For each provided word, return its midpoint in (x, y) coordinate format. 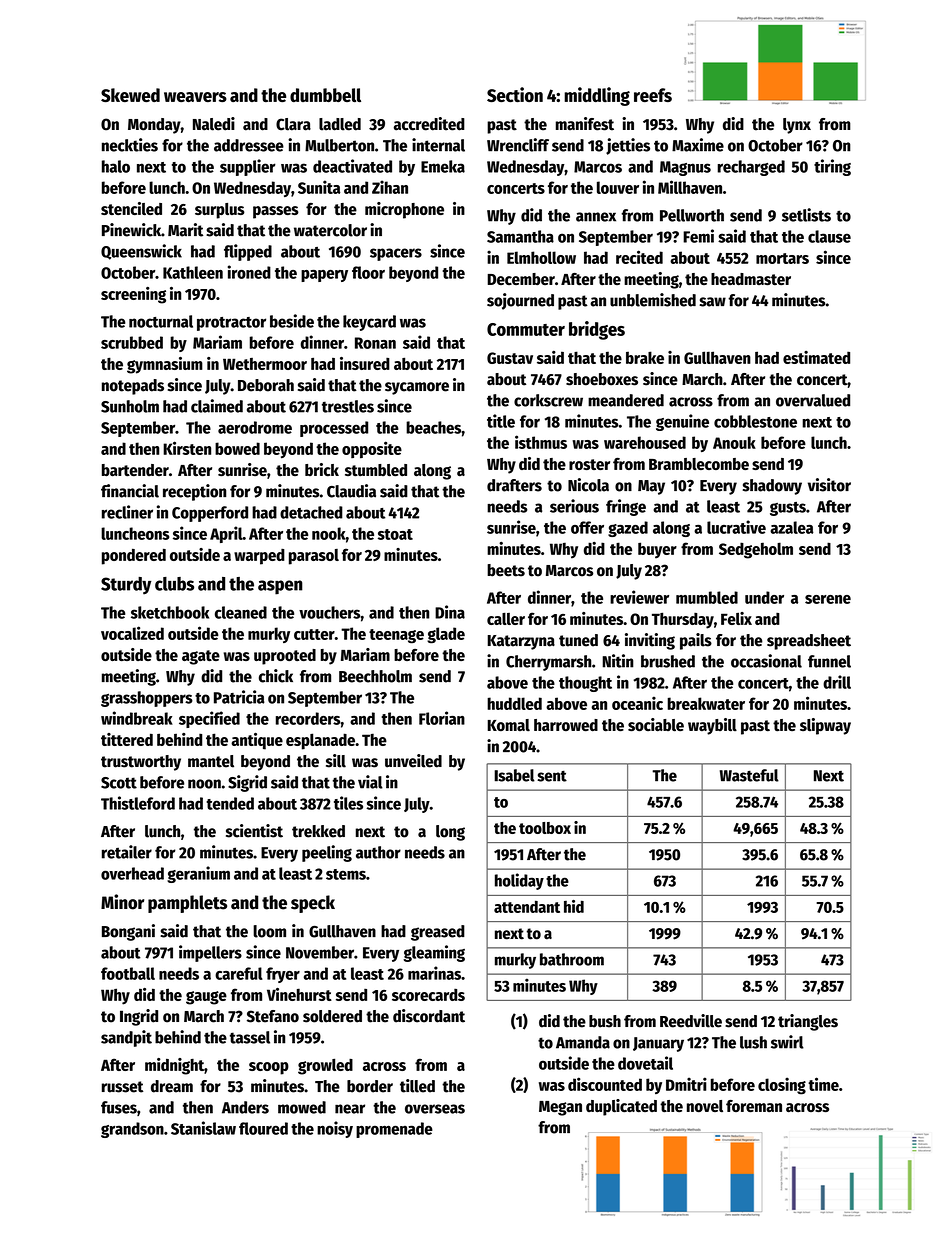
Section (515, 94)
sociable (656, 725)
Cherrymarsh (548, 663)
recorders (308, 718)
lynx (797, 126)
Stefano (273, 1016)
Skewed (130, 95)
